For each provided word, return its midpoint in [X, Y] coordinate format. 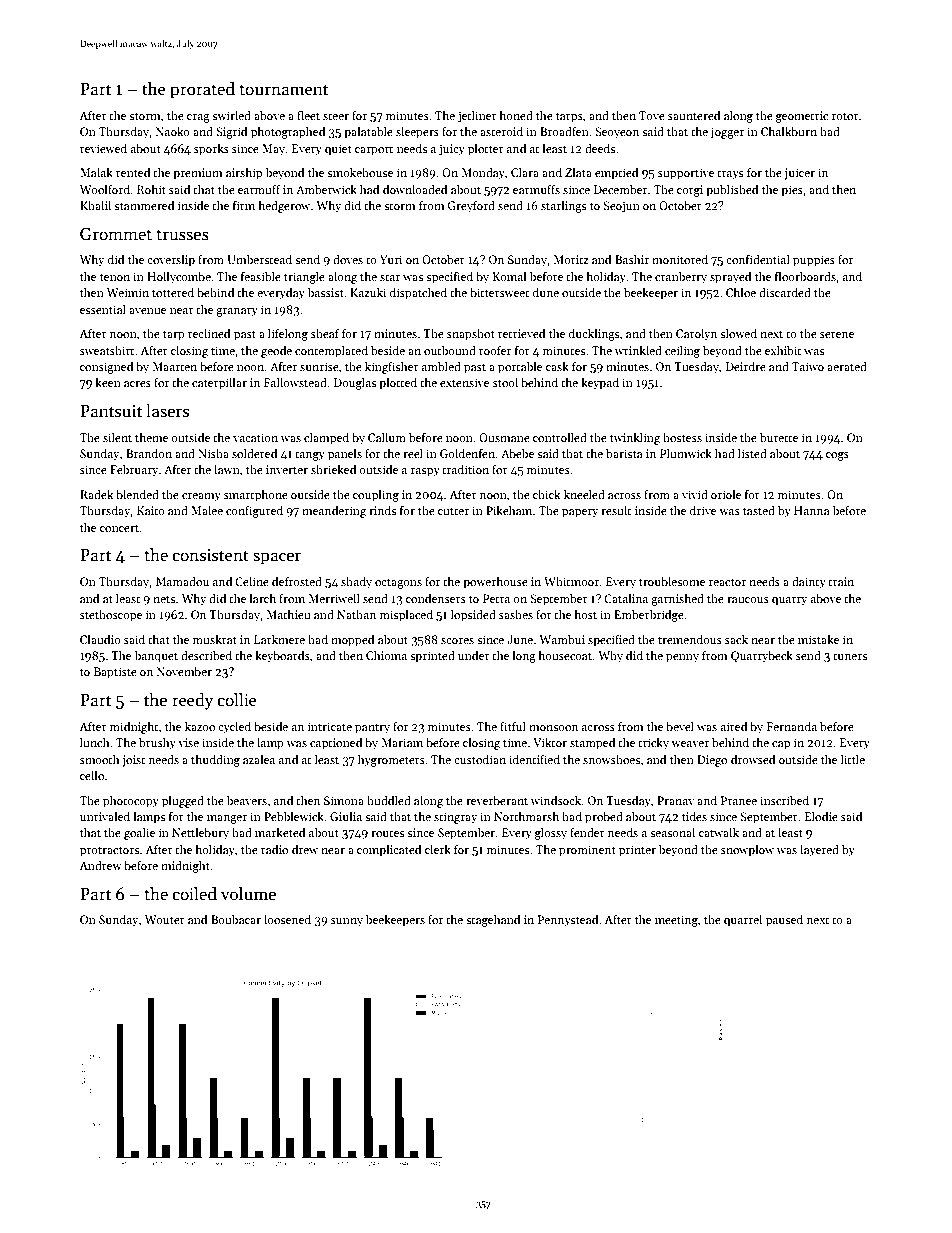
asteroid [501, 131]
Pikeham [509, 510]
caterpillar [219, 383]
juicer [799, 174]
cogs [837, 456]
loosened [287, 919]
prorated [202, 90]
